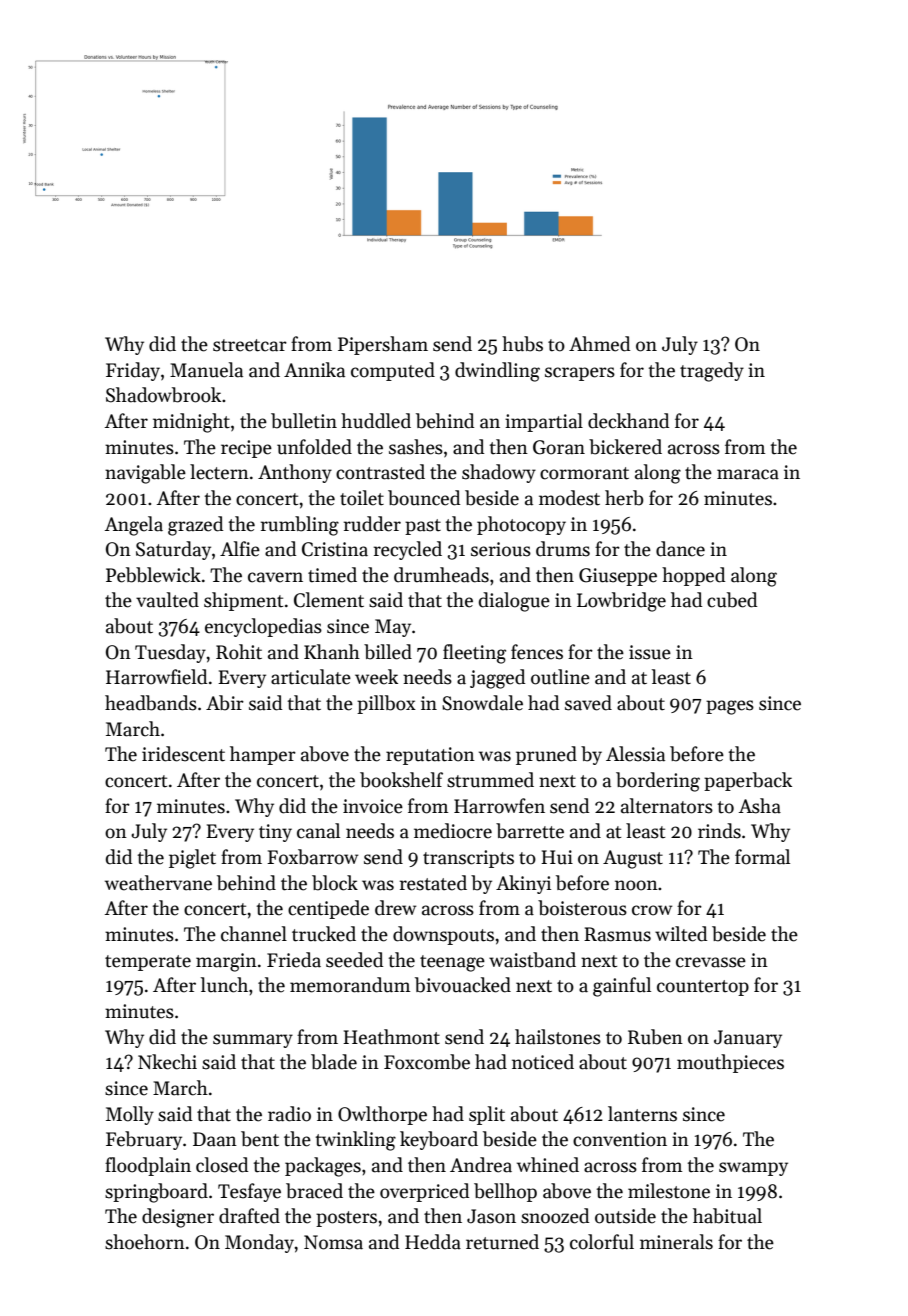  Describe the element at coordinates (263, 755) in the document. I see `hamper` at that location.
